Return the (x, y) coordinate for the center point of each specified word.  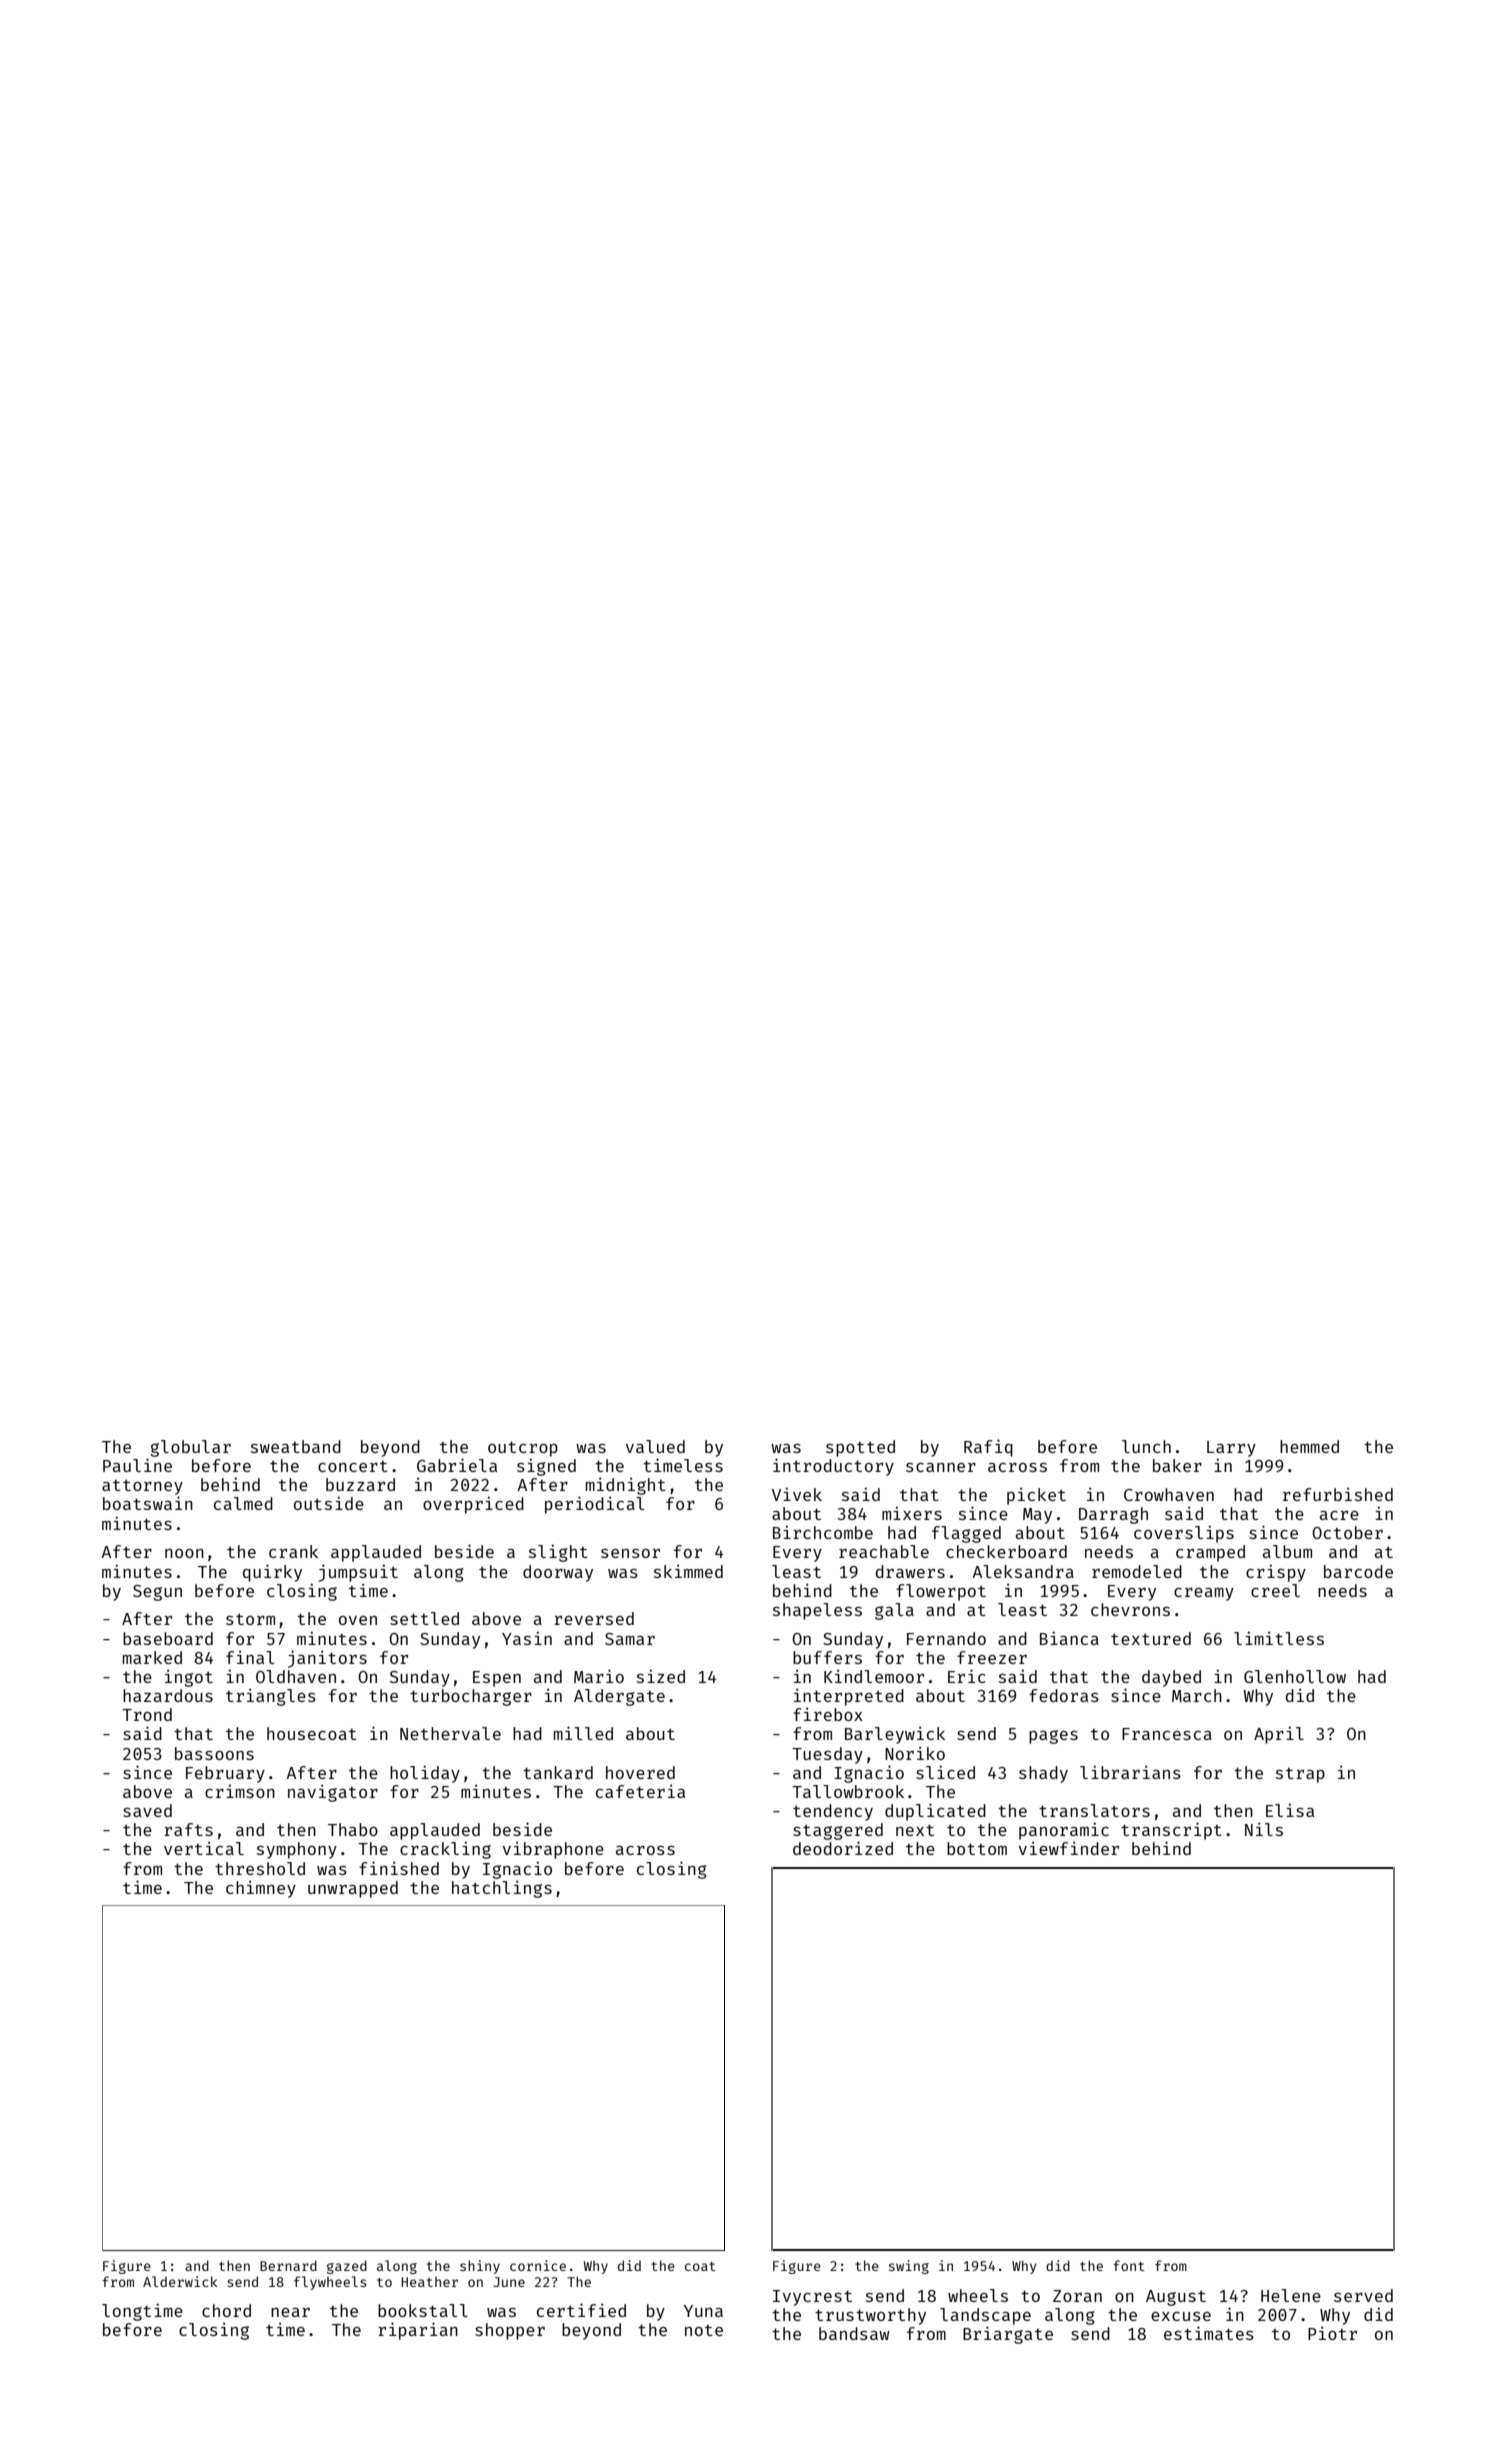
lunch (1146, 1446)
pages (1053, 1737)
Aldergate (619, 1697)
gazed (347, 2267)
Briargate (1008, 2335)
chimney (261, 1889)
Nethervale (450, 1733)
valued (655, 1446)
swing (909, 2267)
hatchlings (502, 1889)
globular (190, 1448)
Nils (1264, 1829)
